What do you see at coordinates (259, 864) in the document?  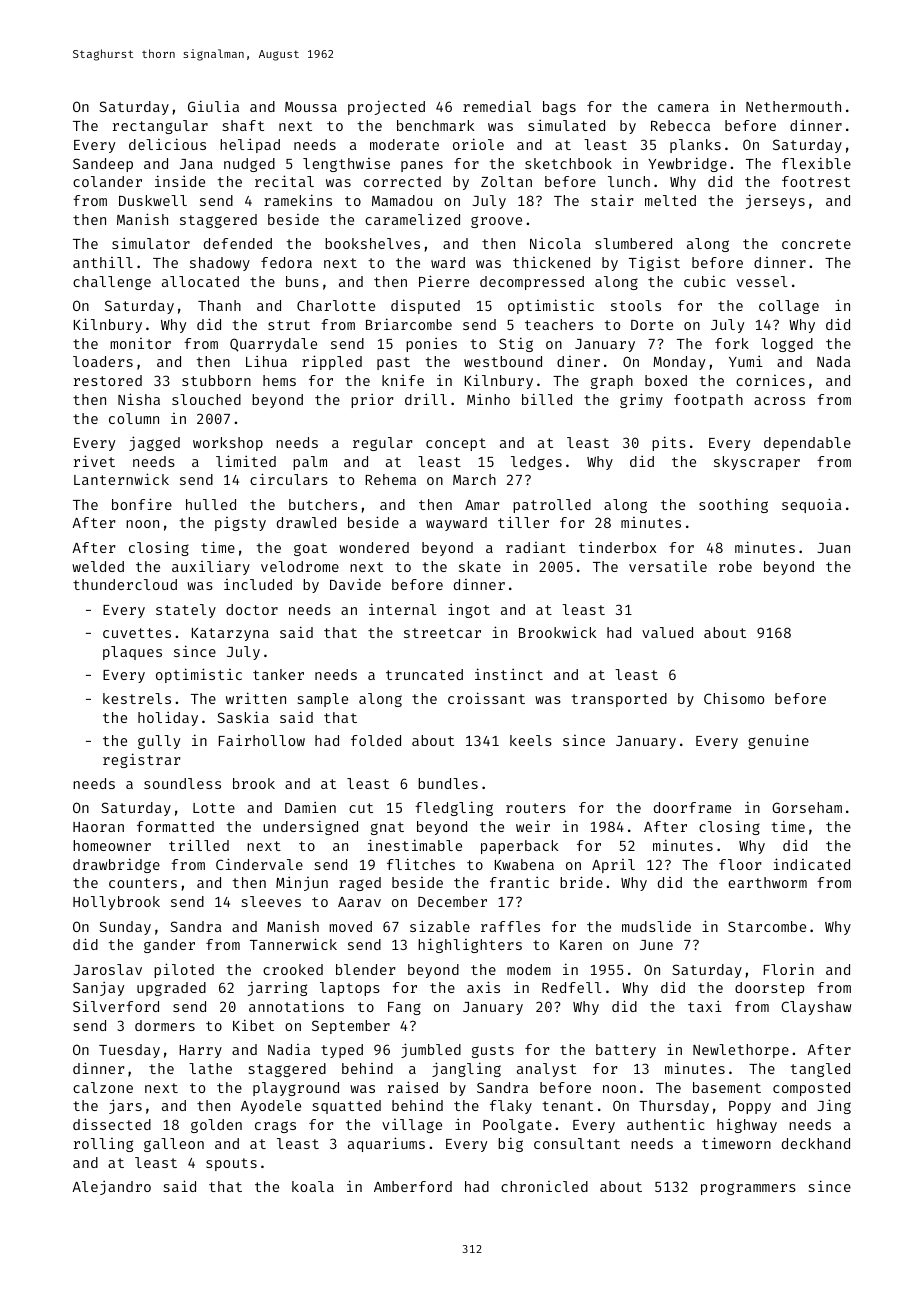 I see `Cindervale` at bounding box center [259, 864].
